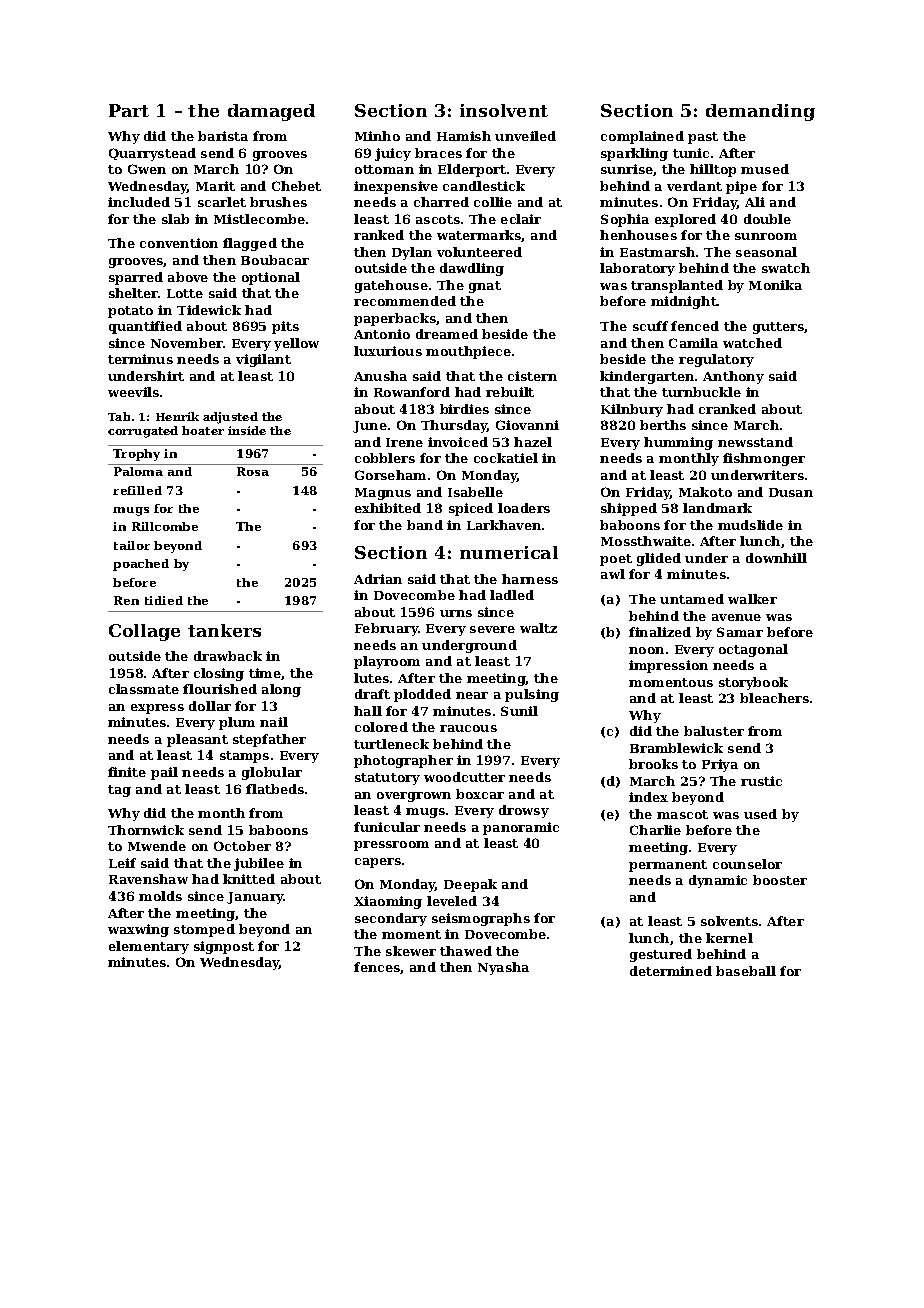 The width and height of the page is (924, 1308). What do you see at coordinates (281, 690) in the page?
I see `along` at bounding box center [281, 690].
